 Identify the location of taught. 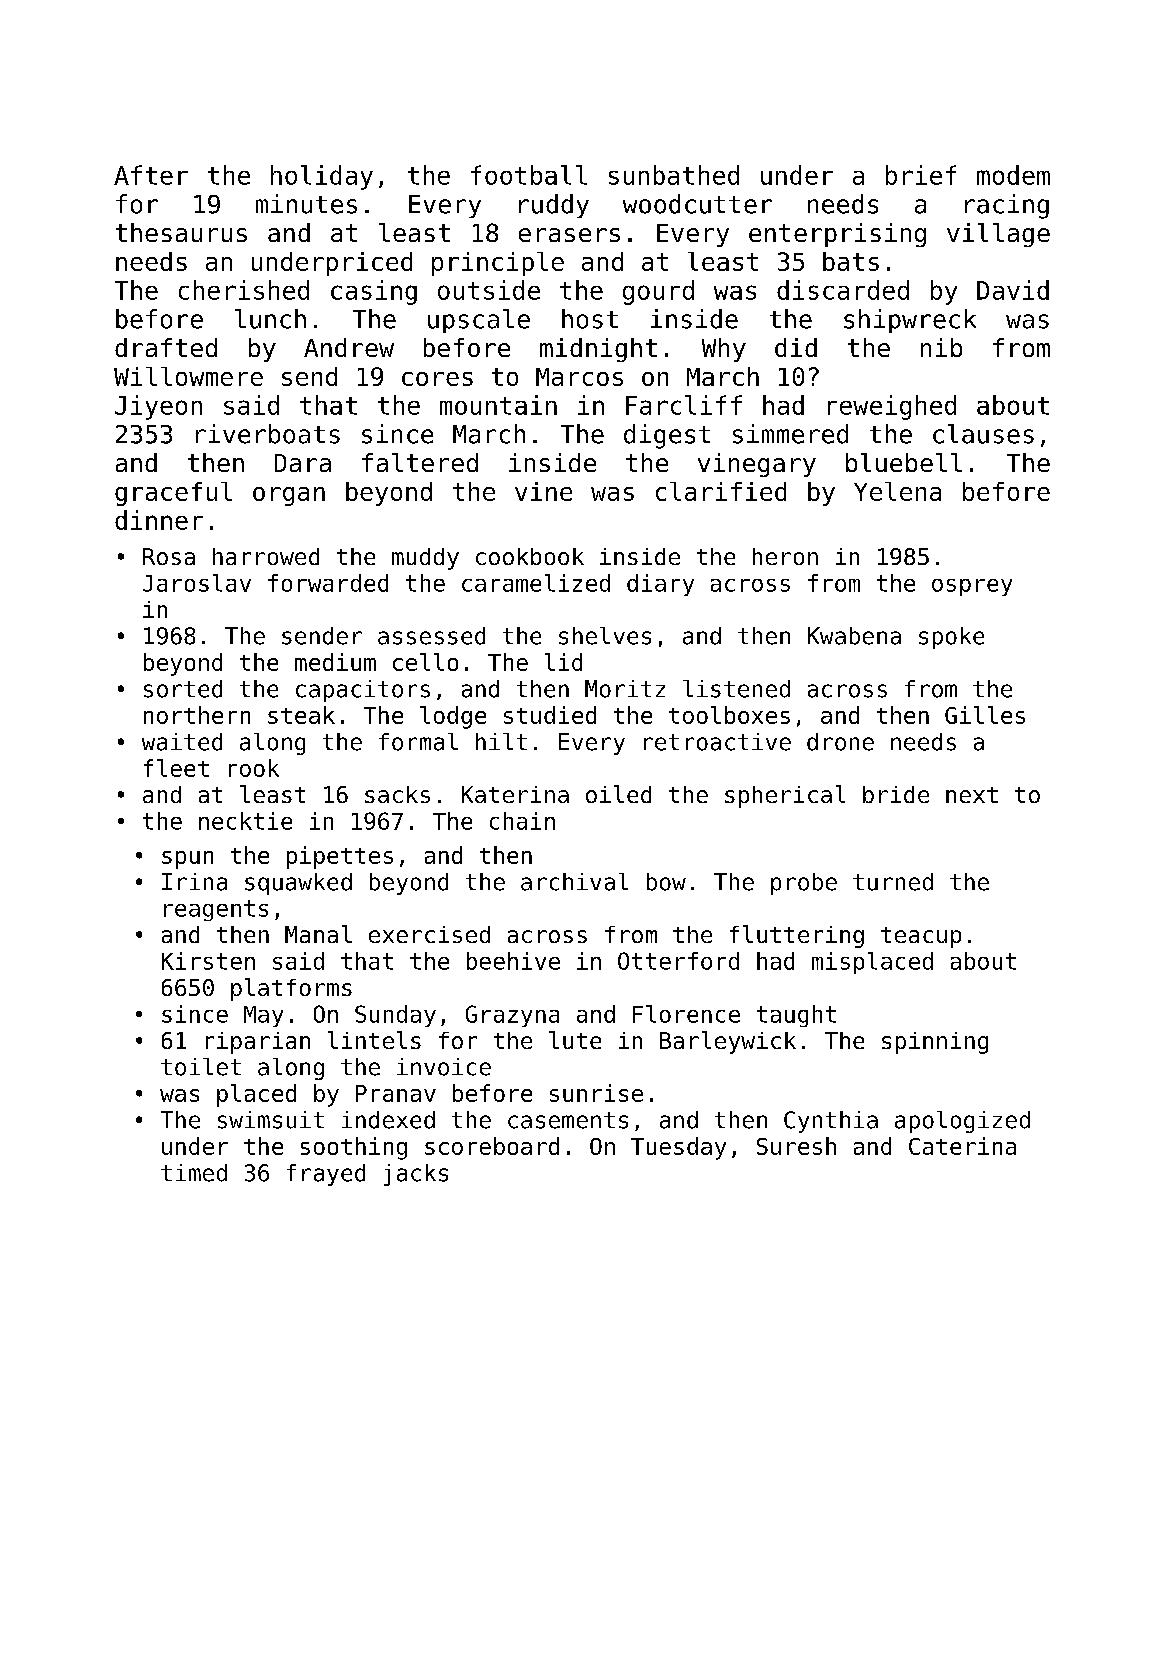
(796, 1016).
